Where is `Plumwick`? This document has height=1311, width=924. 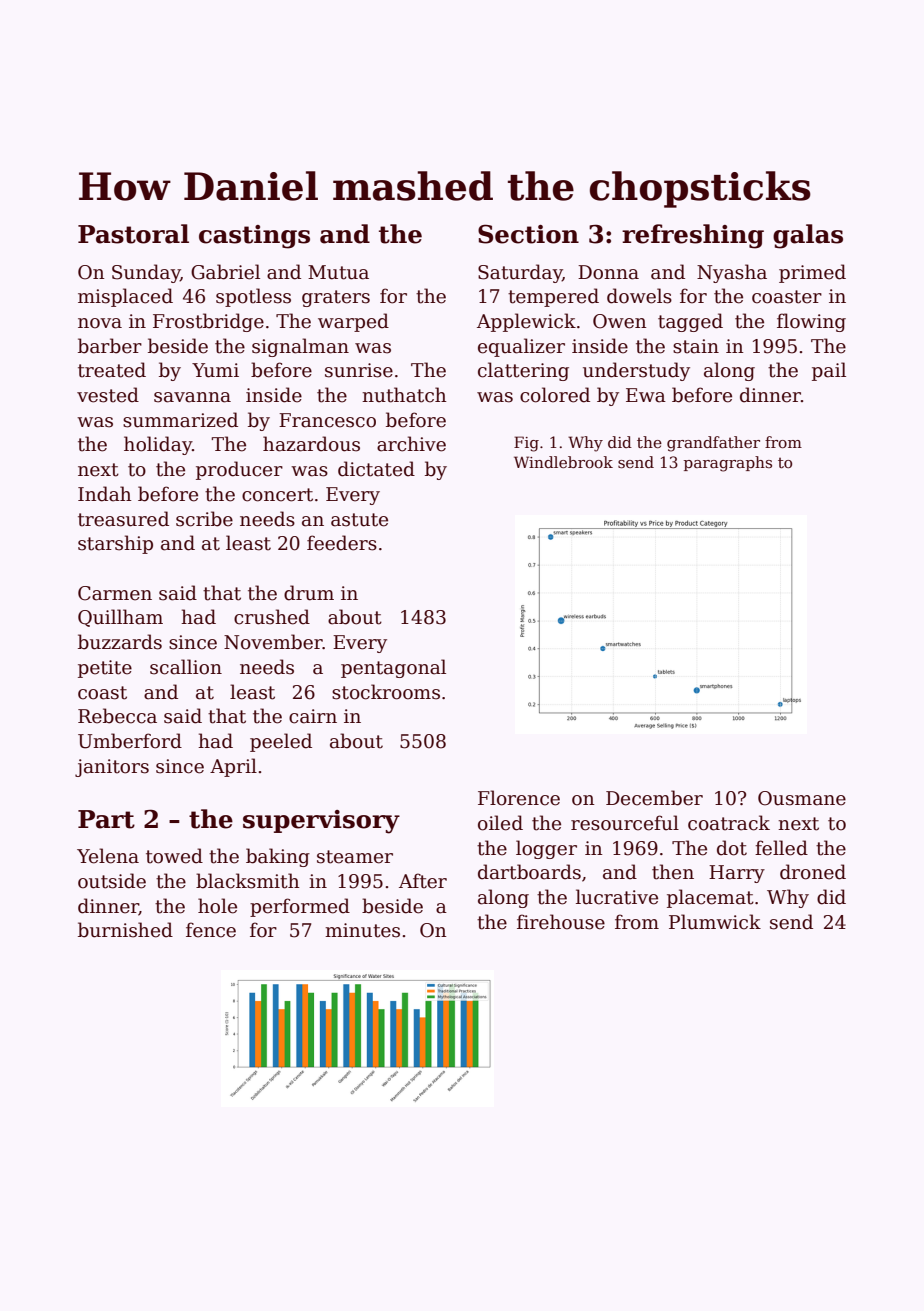 Plumwick is located at coordinates (715, 922).
